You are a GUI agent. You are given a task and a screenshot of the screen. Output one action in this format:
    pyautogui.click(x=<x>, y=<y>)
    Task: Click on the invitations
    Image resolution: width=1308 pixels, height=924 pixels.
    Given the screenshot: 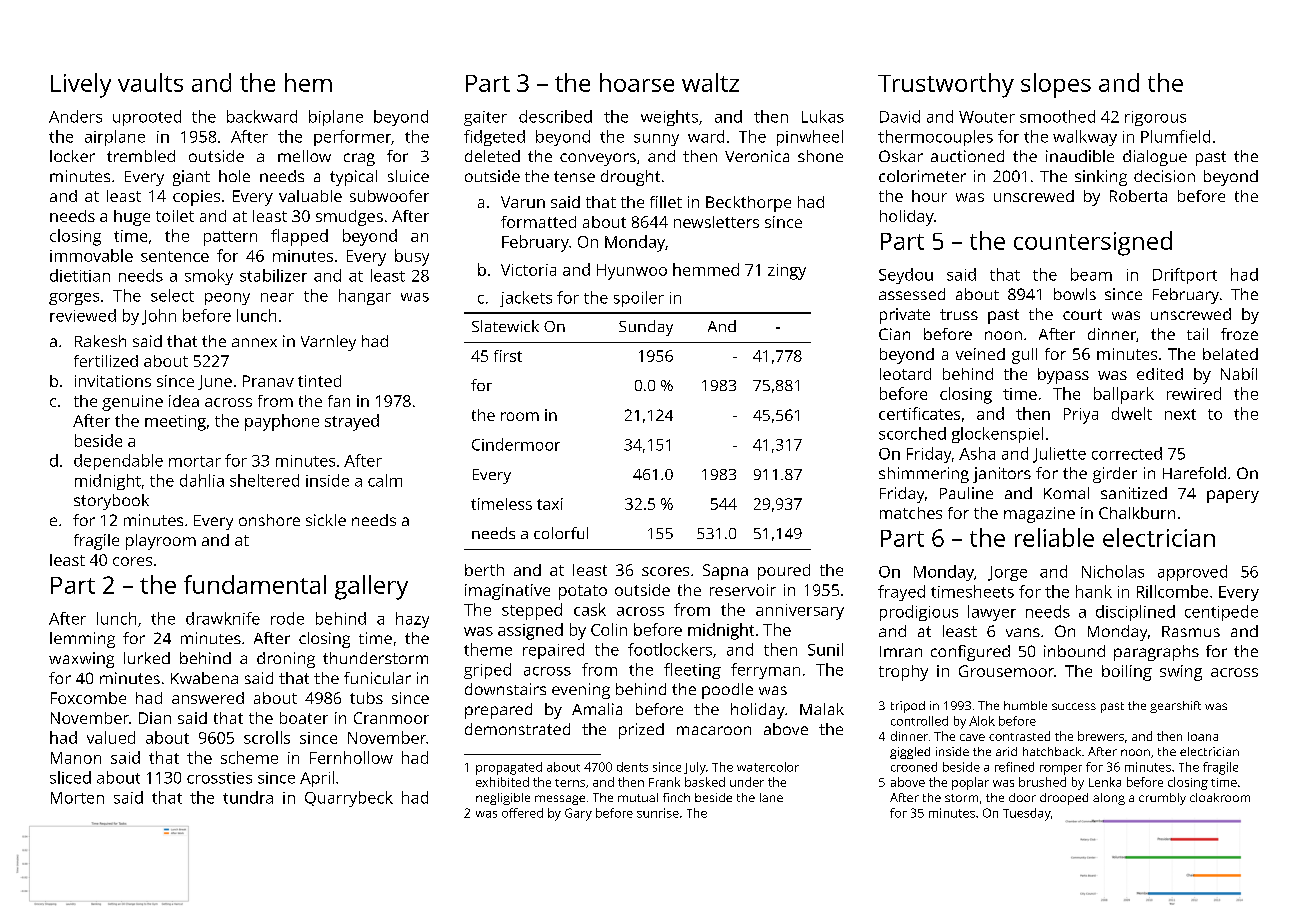 What is the action you would take?
    pyautogui.click(x=113, y=381)
